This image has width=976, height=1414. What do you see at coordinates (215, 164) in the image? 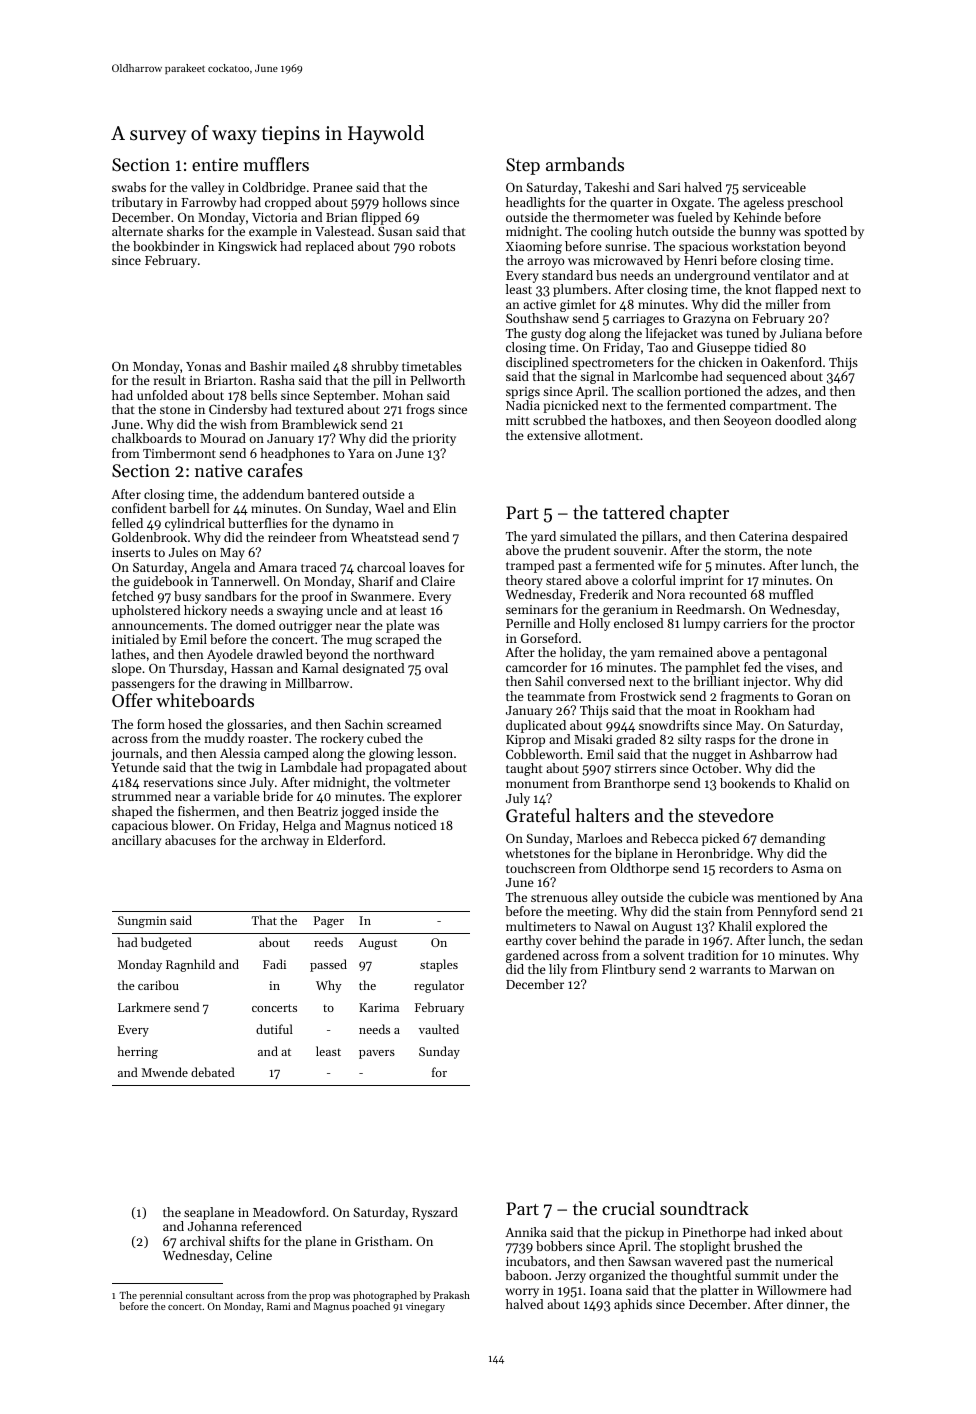
I see `entire` at bounding box center [215, 164].
